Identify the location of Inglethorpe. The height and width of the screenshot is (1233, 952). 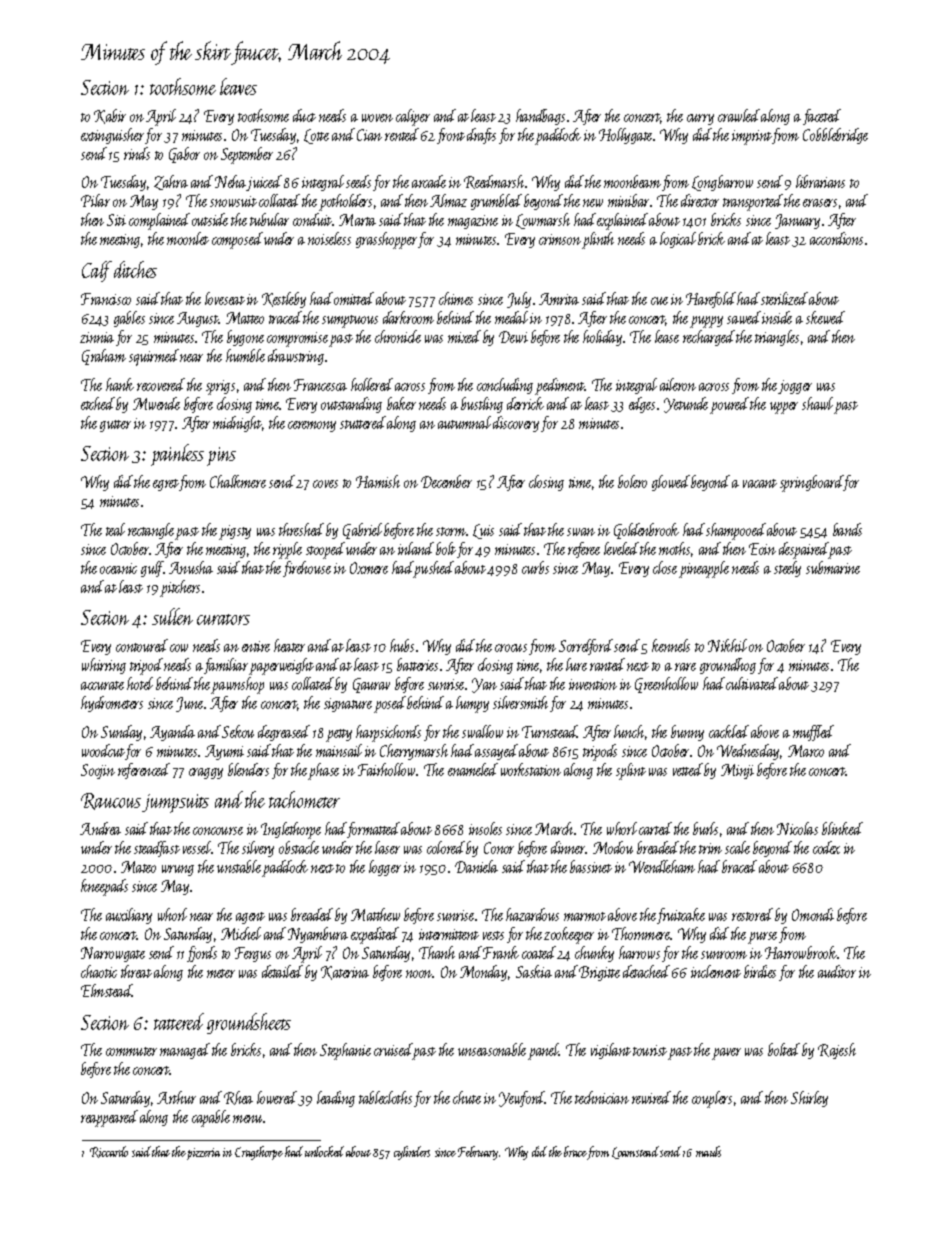
(291, 830).
